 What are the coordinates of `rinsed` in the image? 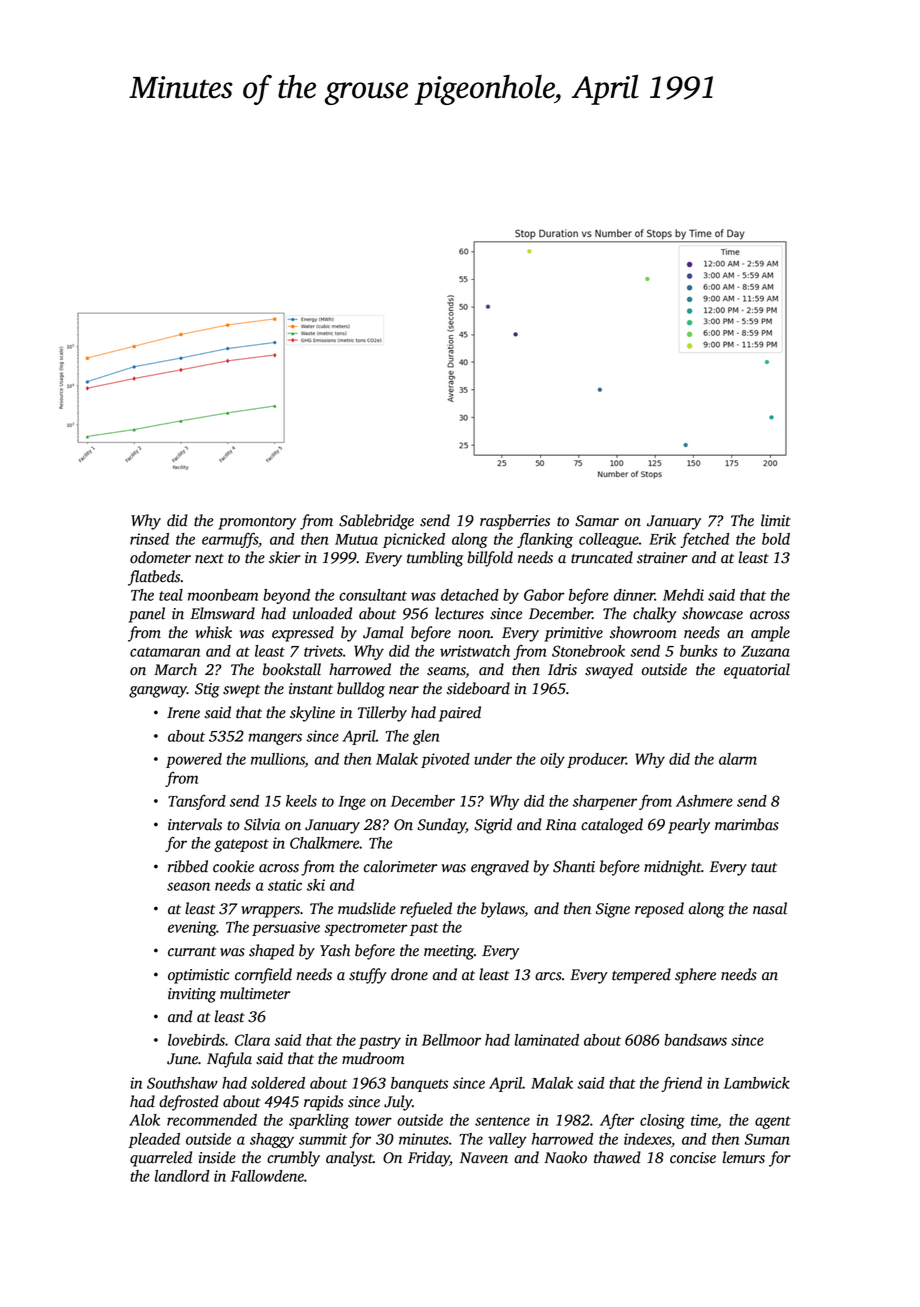 It's located at (149, 539).
